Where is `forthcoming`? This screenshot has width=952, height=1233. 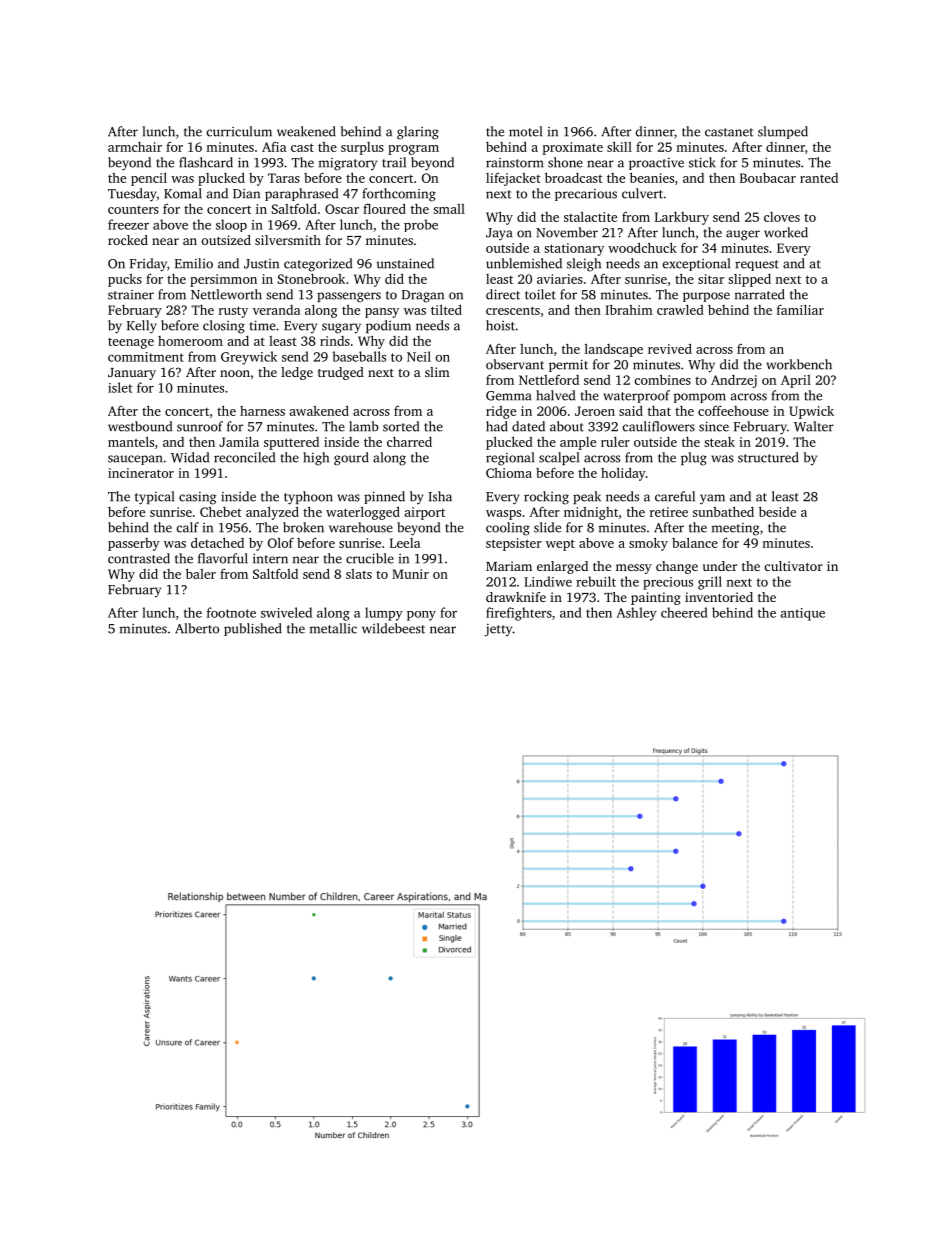
forthcoming is located at coordinates (399, 195).
